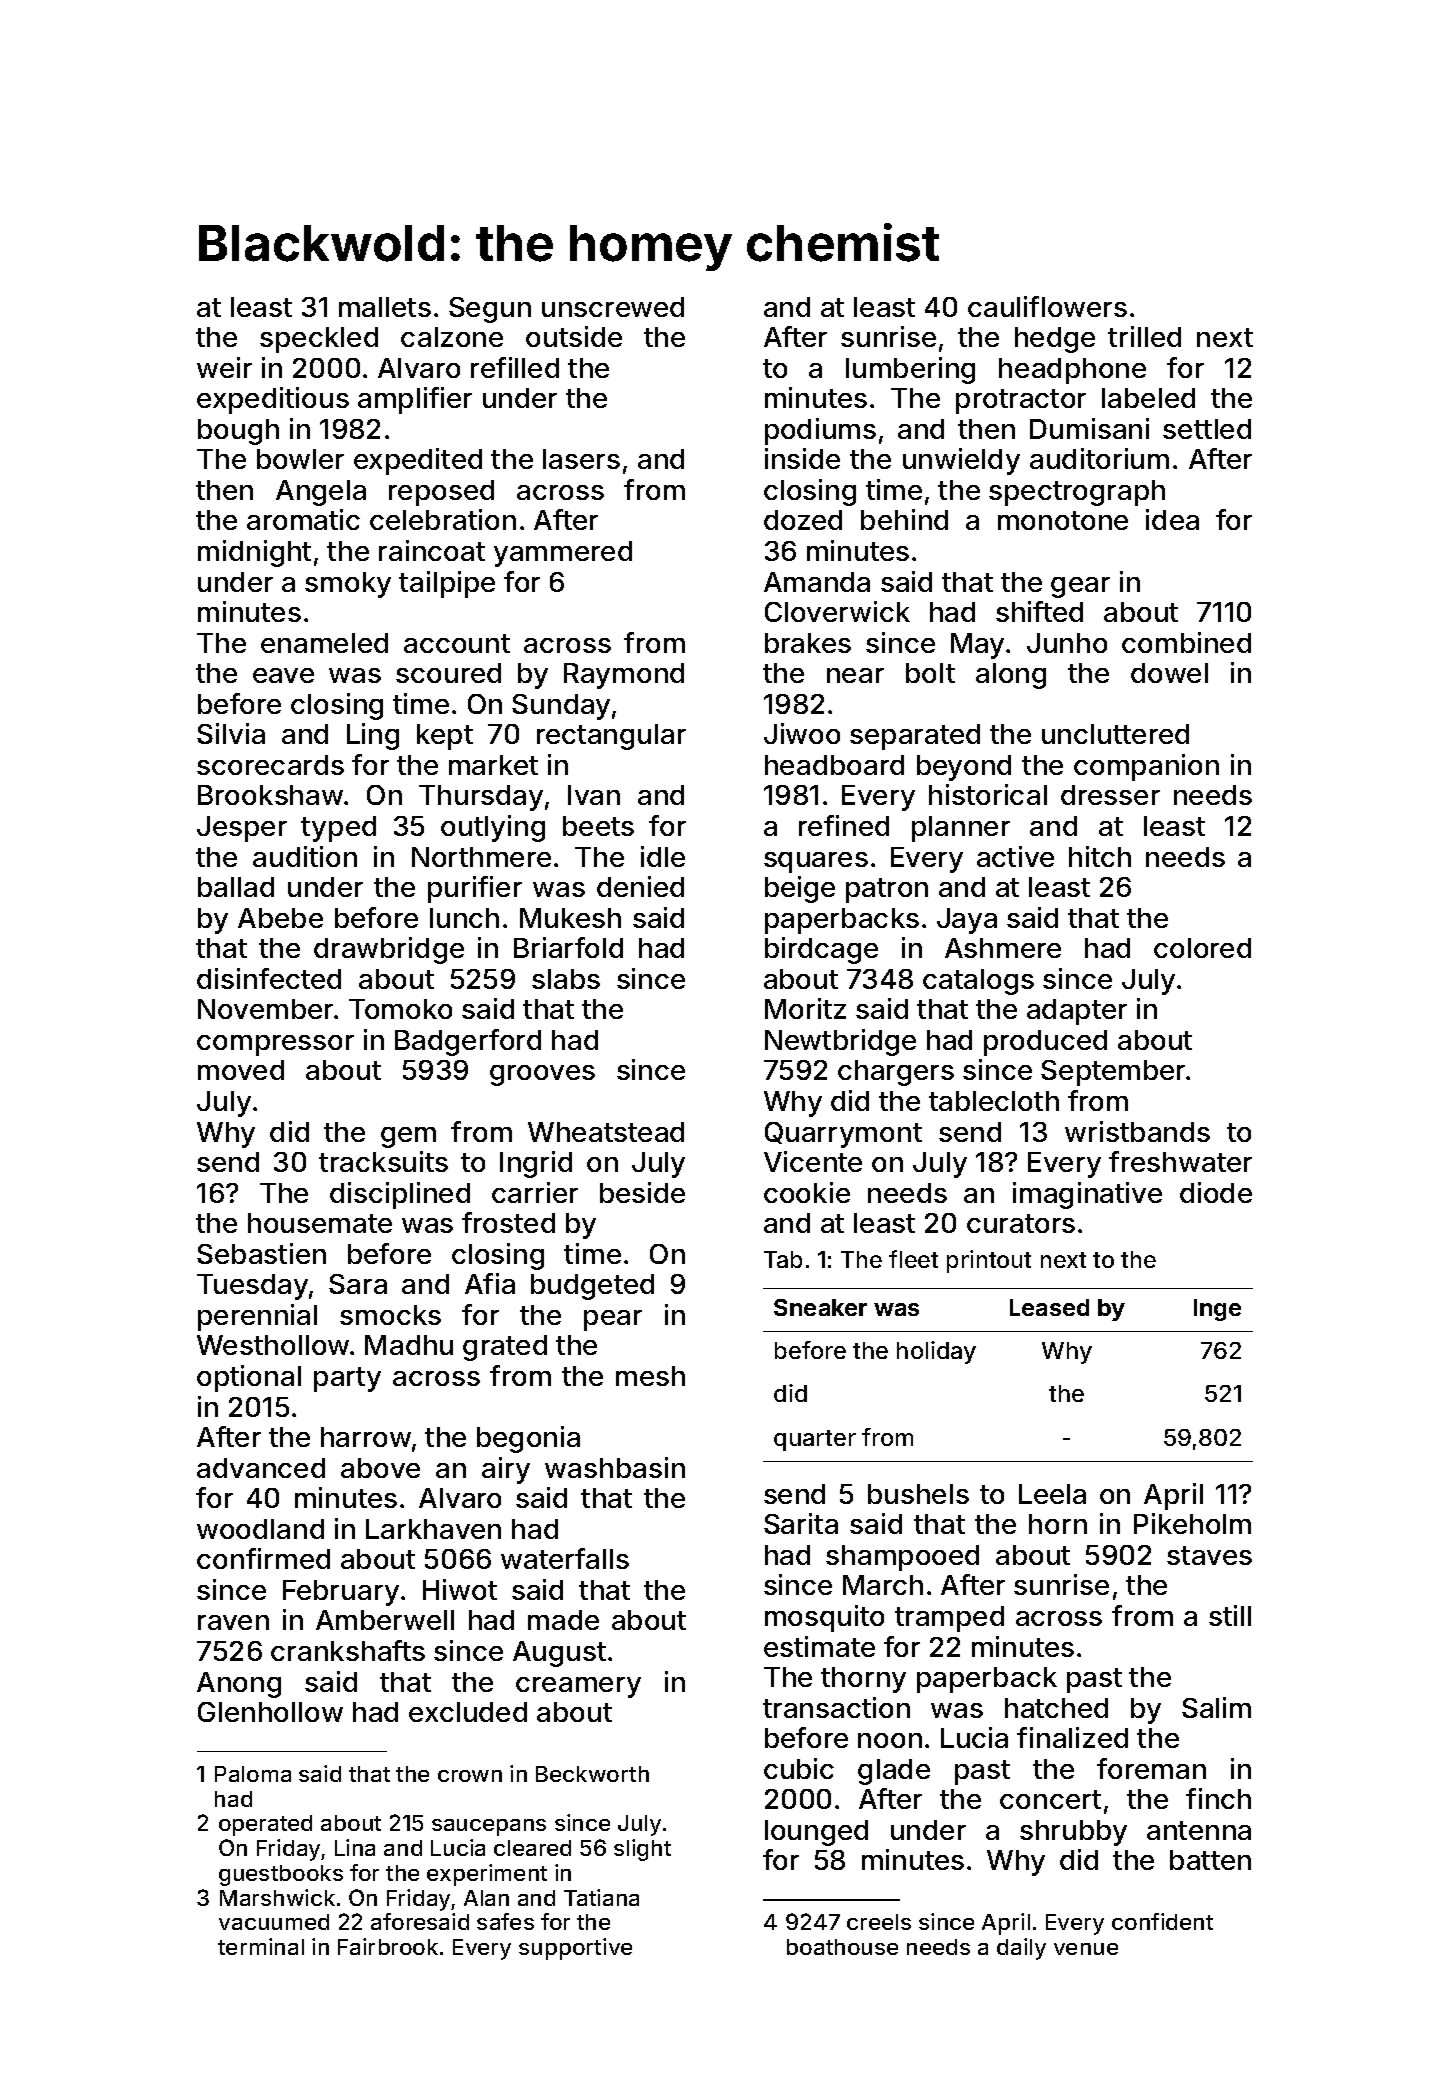  I want to click on operated, so click(265, 1825).
